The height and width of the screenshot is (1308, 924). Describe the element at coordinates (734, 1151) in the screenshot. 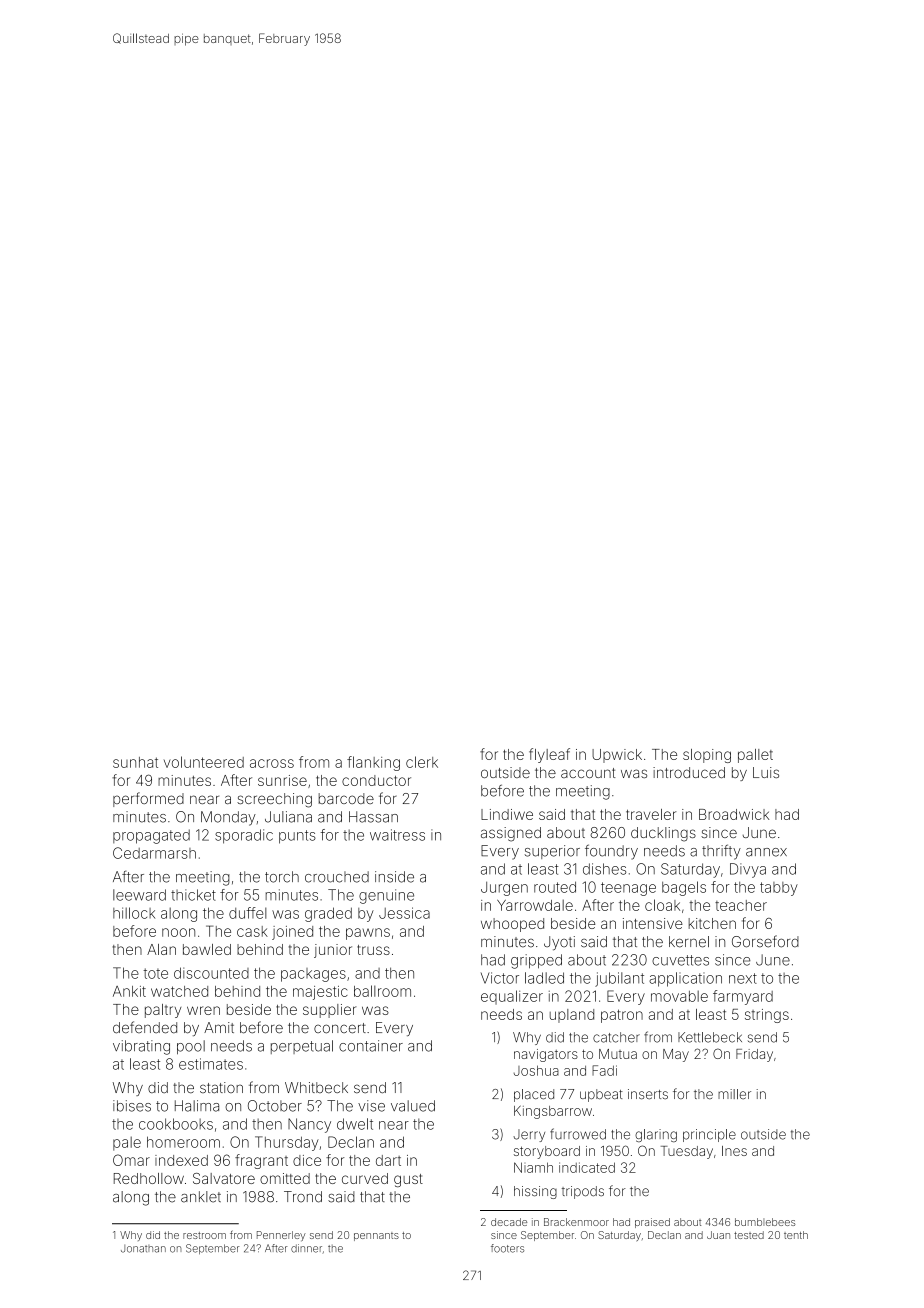

I see `Ines` at that location.
